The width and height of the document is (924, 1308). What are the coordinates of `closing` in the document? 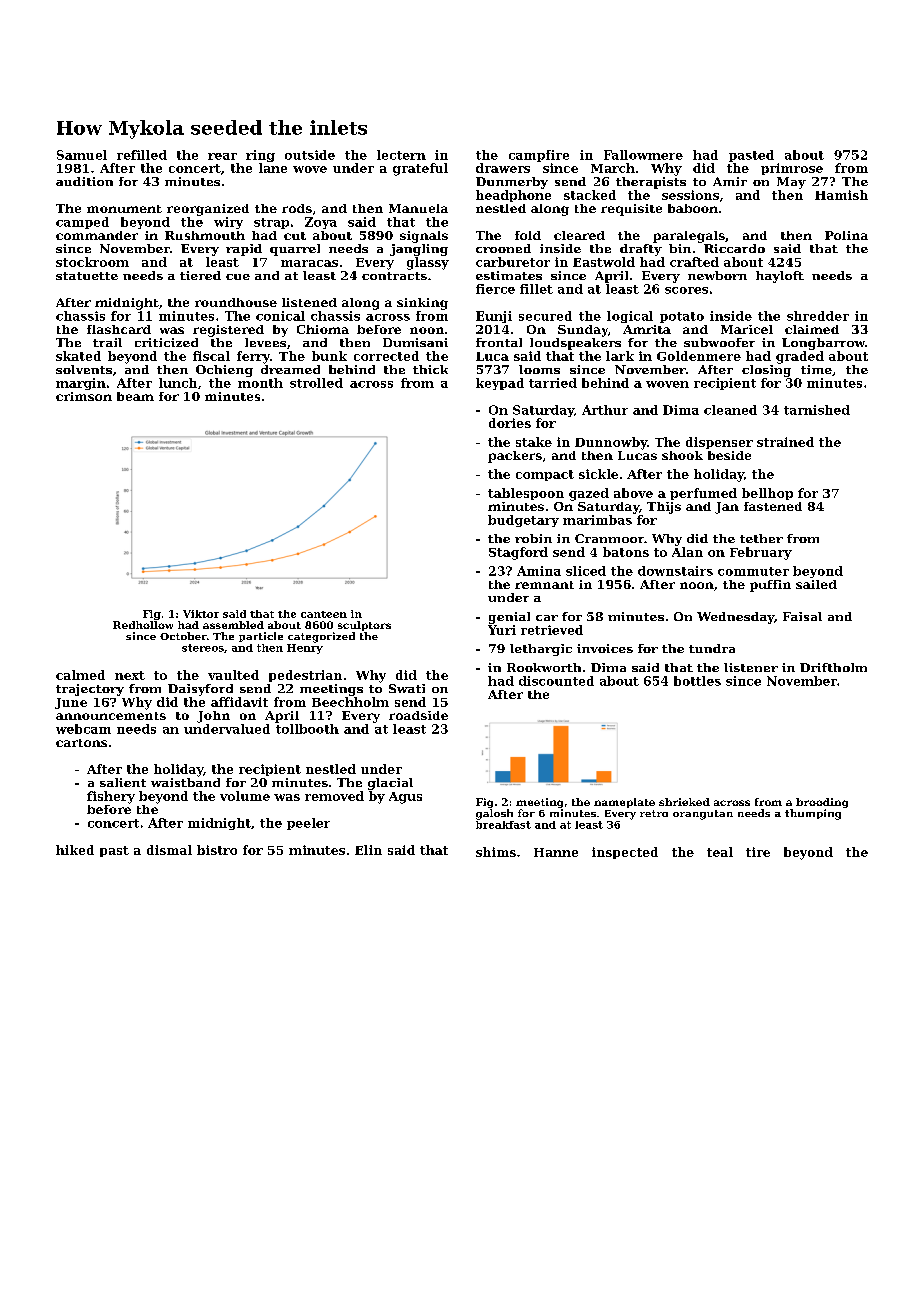 It's located at (766, 371).
